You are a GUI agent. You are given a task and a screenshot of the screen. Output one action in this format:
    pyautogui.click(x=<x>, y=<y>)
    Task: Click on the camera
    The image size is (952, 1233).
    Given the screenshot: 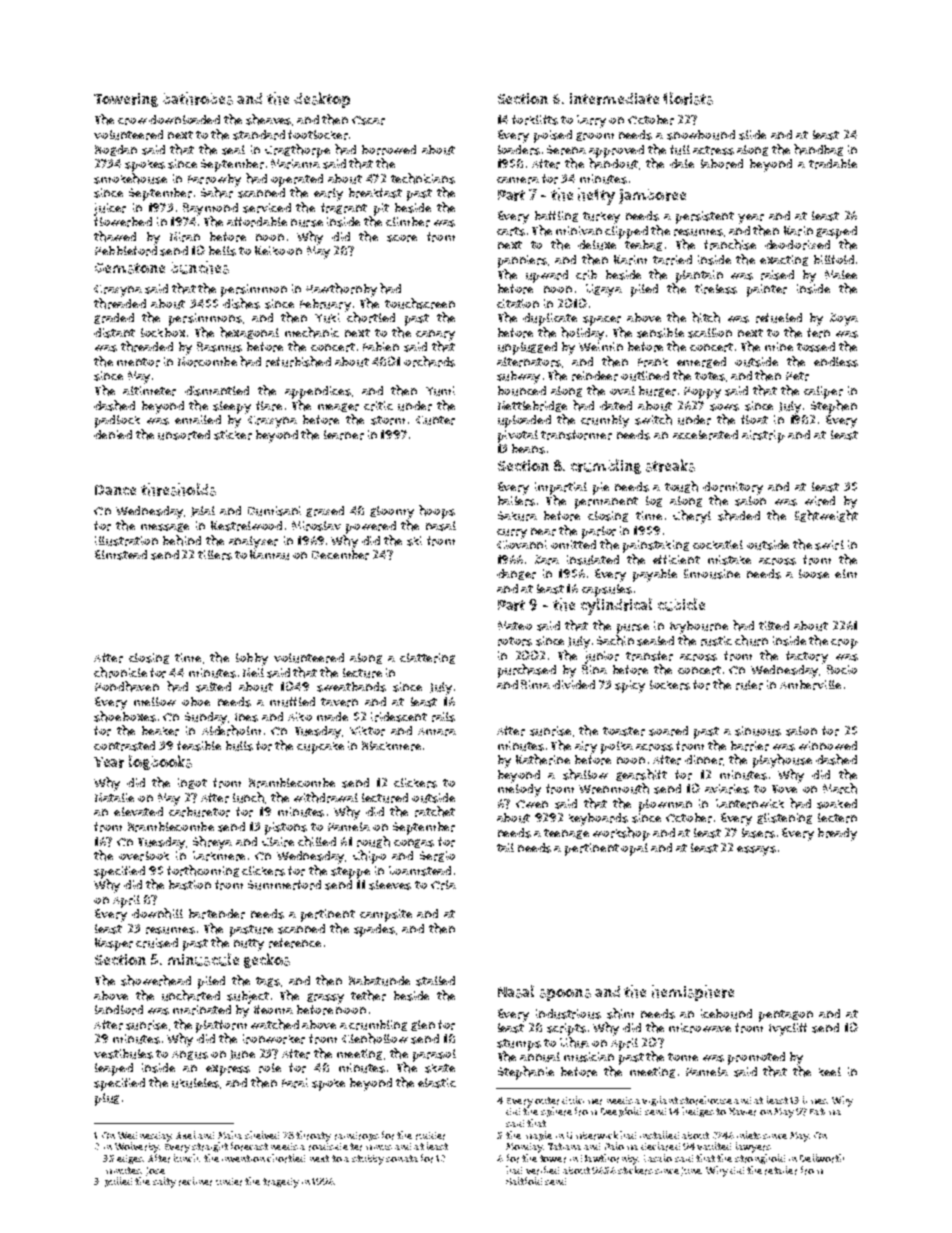 What is the action you would take?
    pyautogui.click(x=518, y=180)
